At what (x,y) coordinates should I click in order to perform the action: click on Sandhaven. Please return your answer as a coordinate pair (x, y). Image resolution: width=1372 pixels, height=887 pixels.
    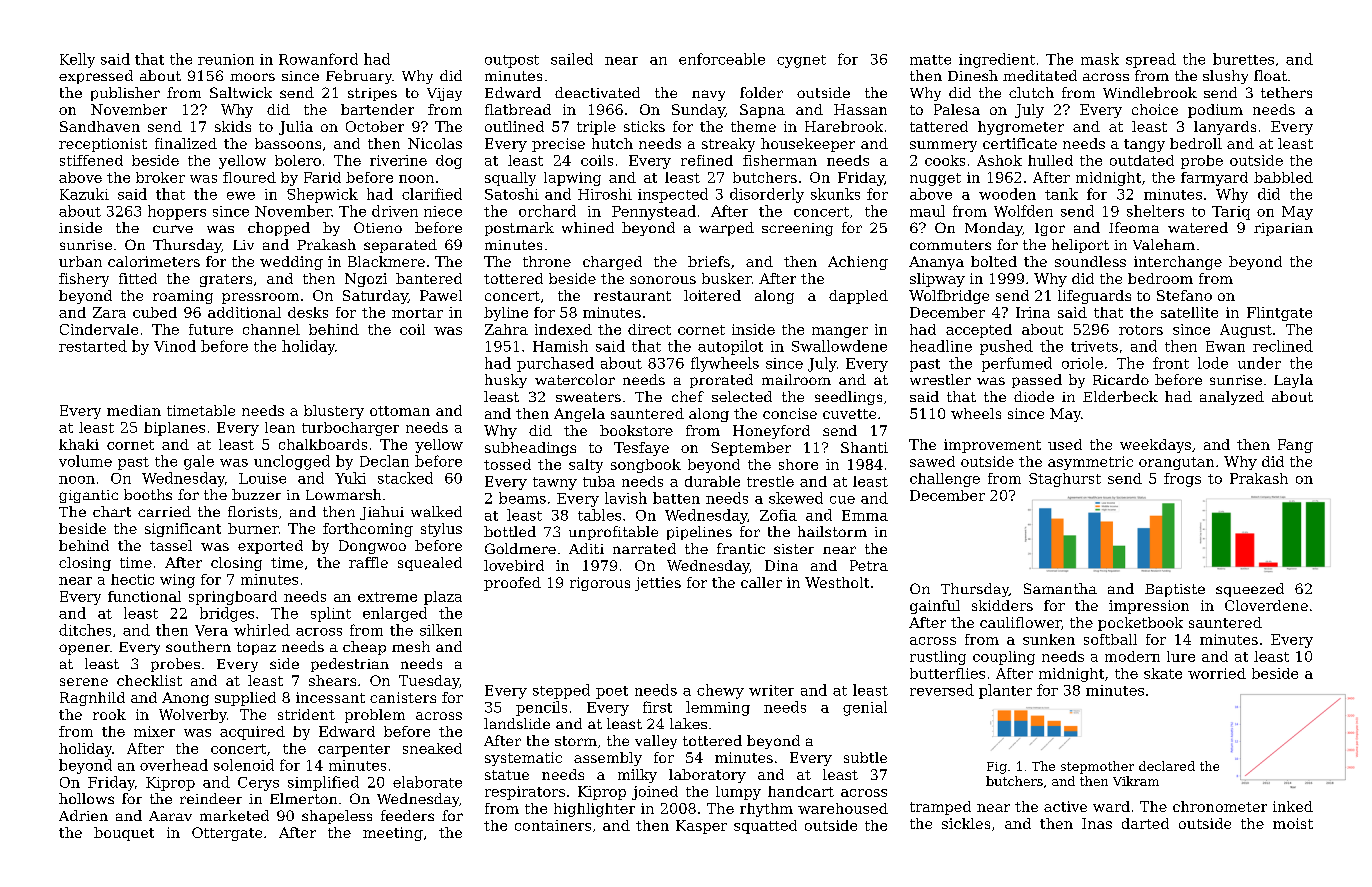
    Looking at the image, I should click on (100, 126).
